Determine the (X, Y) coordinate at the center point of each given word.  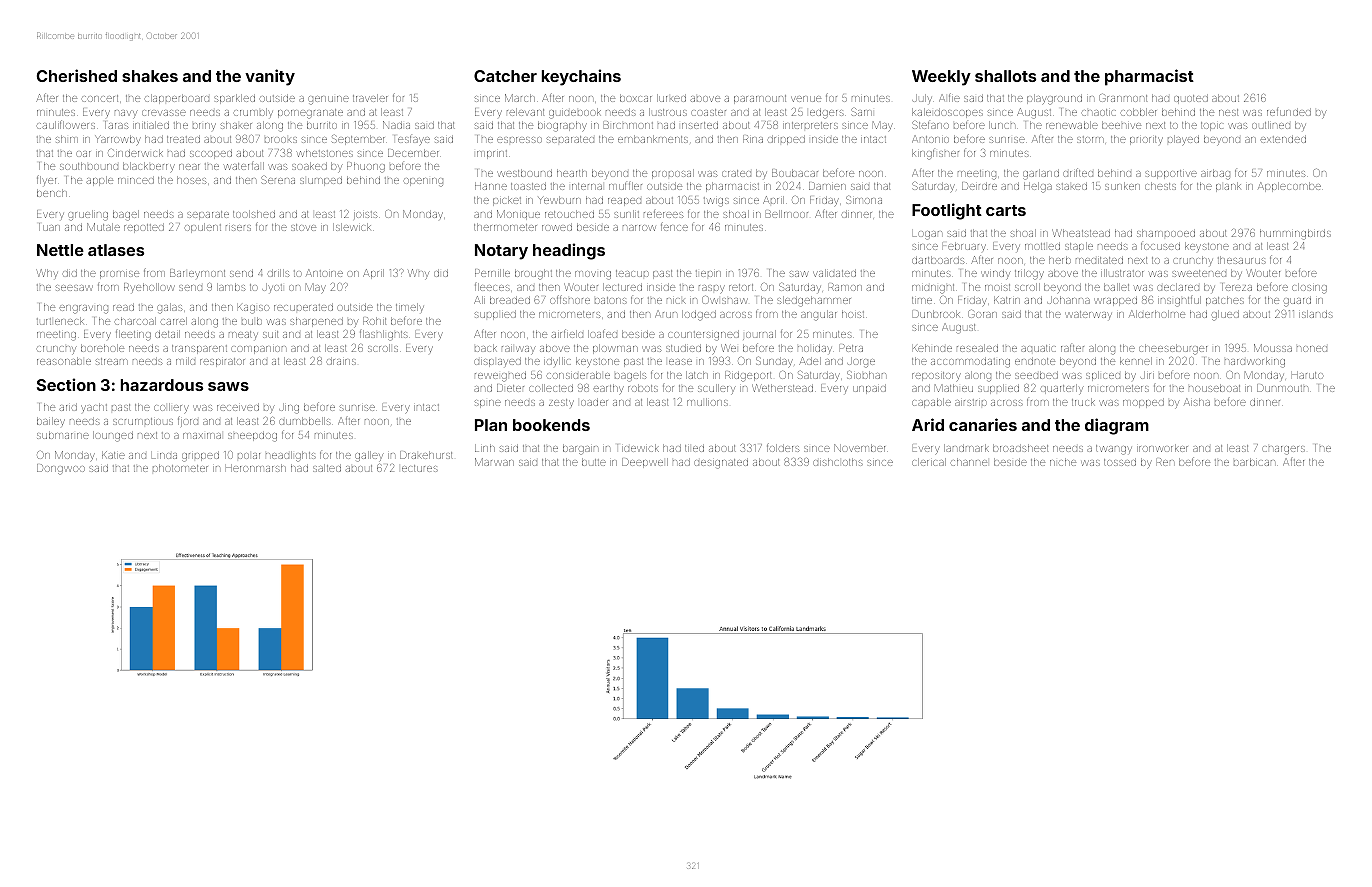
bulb (252, 321)
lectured (622, 287)
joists (366, 215)
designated (721, 463)
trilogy (1029, 274)
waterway (1088, 315)
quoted (1191, 99)
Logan (927, 235)
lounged (113, 436)
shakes (150, 76)
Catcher (505, 76)
